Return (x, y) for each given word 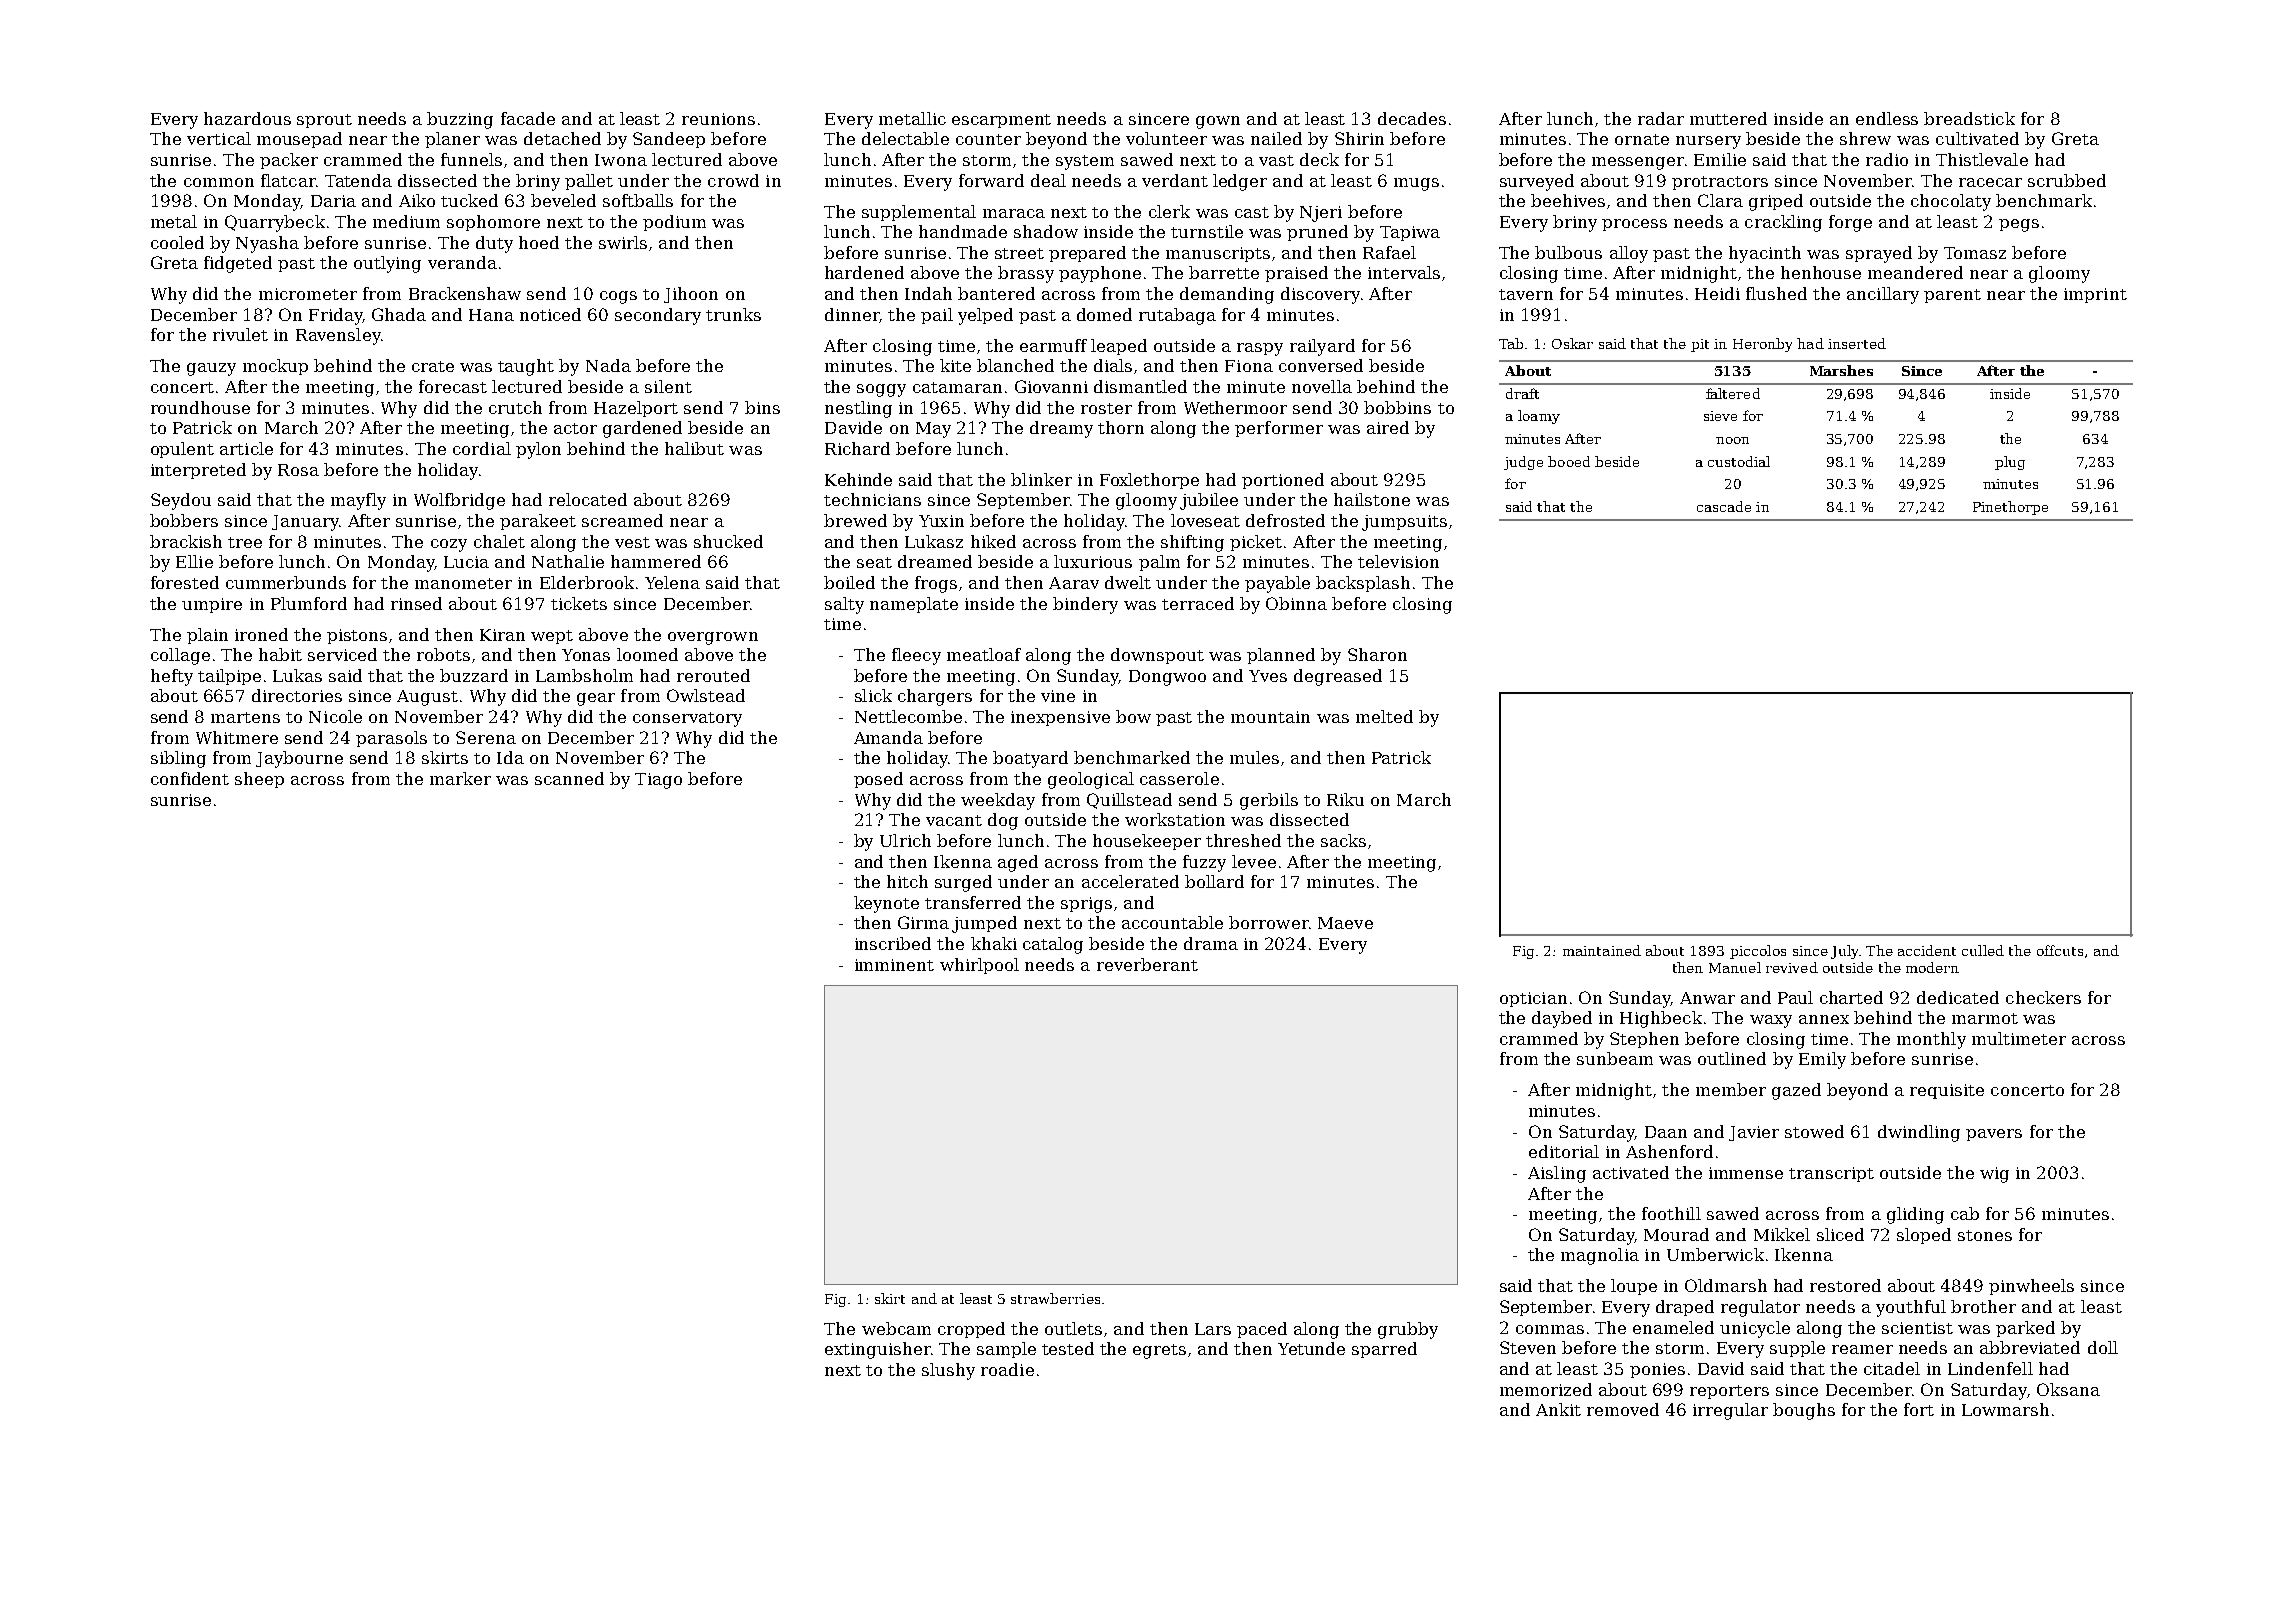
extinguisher (878, 1350)
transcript (1831, 1174)
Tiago (658, 781)
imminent (894, 965)
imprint (2095, 295)
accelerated (1130, 881)
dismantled (1140, 386)
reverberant (1147, 964)
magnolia (1600, 1256)
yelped (985, 316)
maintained (1602, 950)
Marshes (1841, 370)
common (219, 182)
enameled (1673, 1327)
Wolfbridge (459, 501)
